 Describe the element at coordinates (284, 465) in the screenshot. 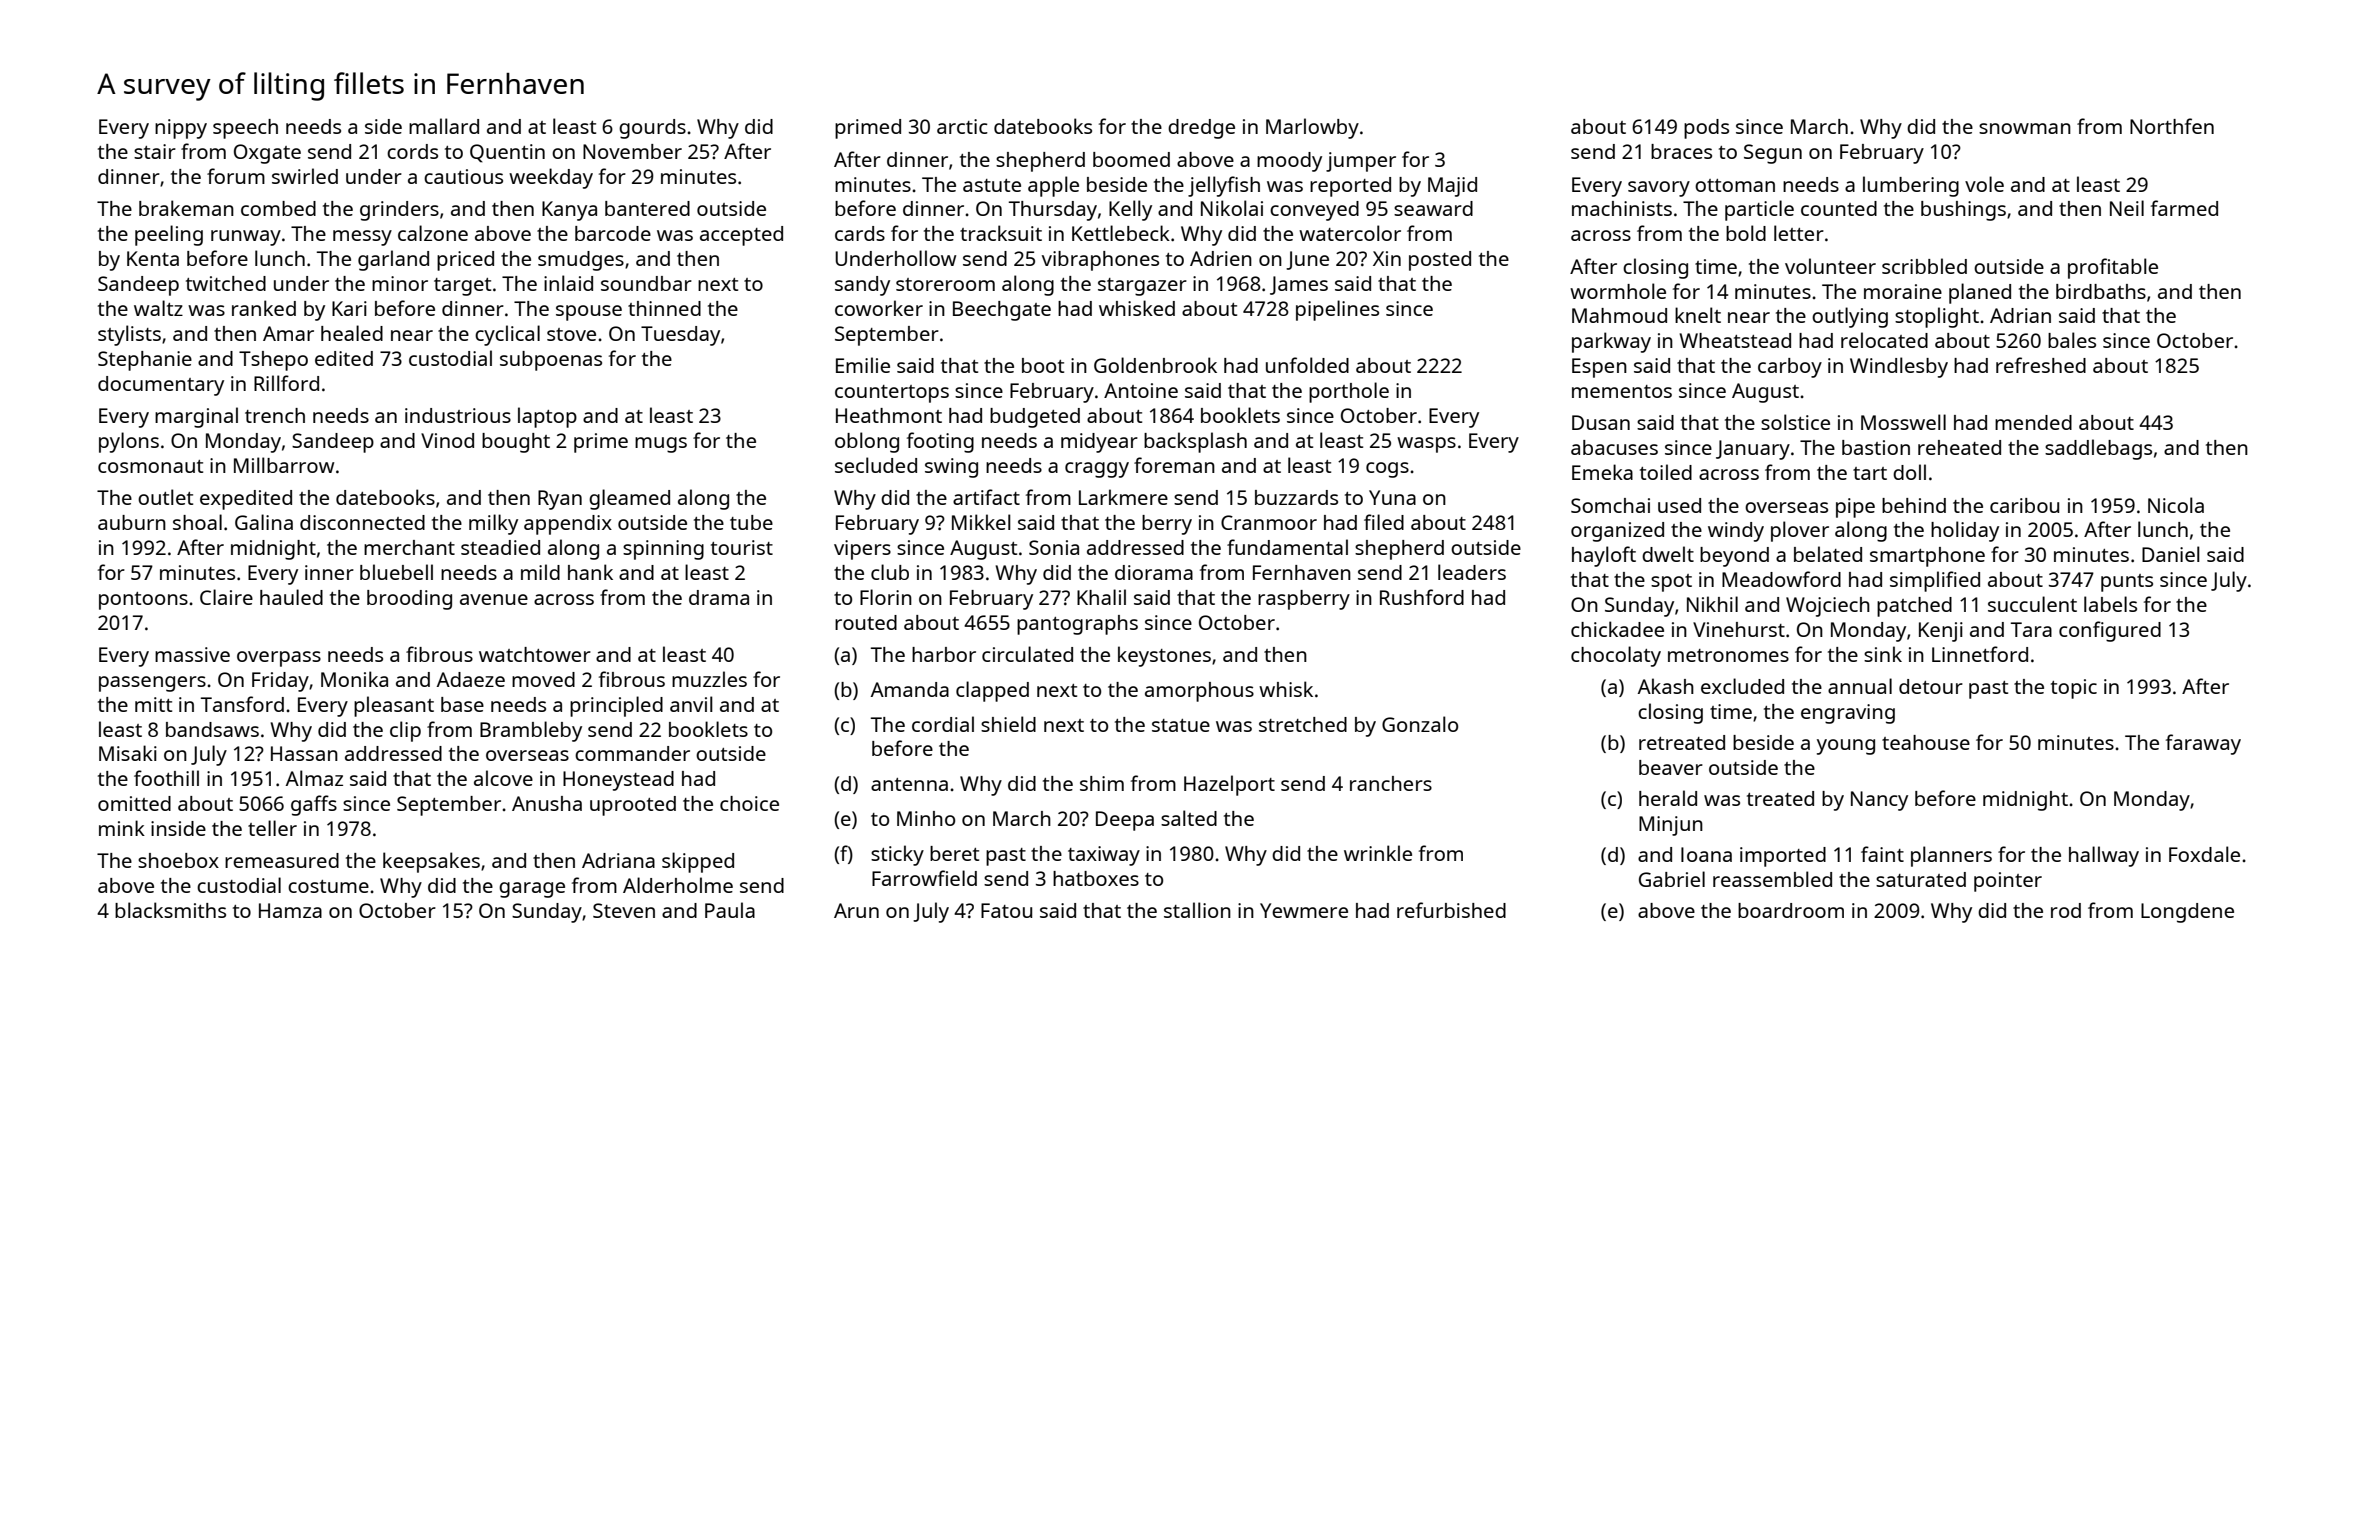

I see `Millbarrow` at that location.
